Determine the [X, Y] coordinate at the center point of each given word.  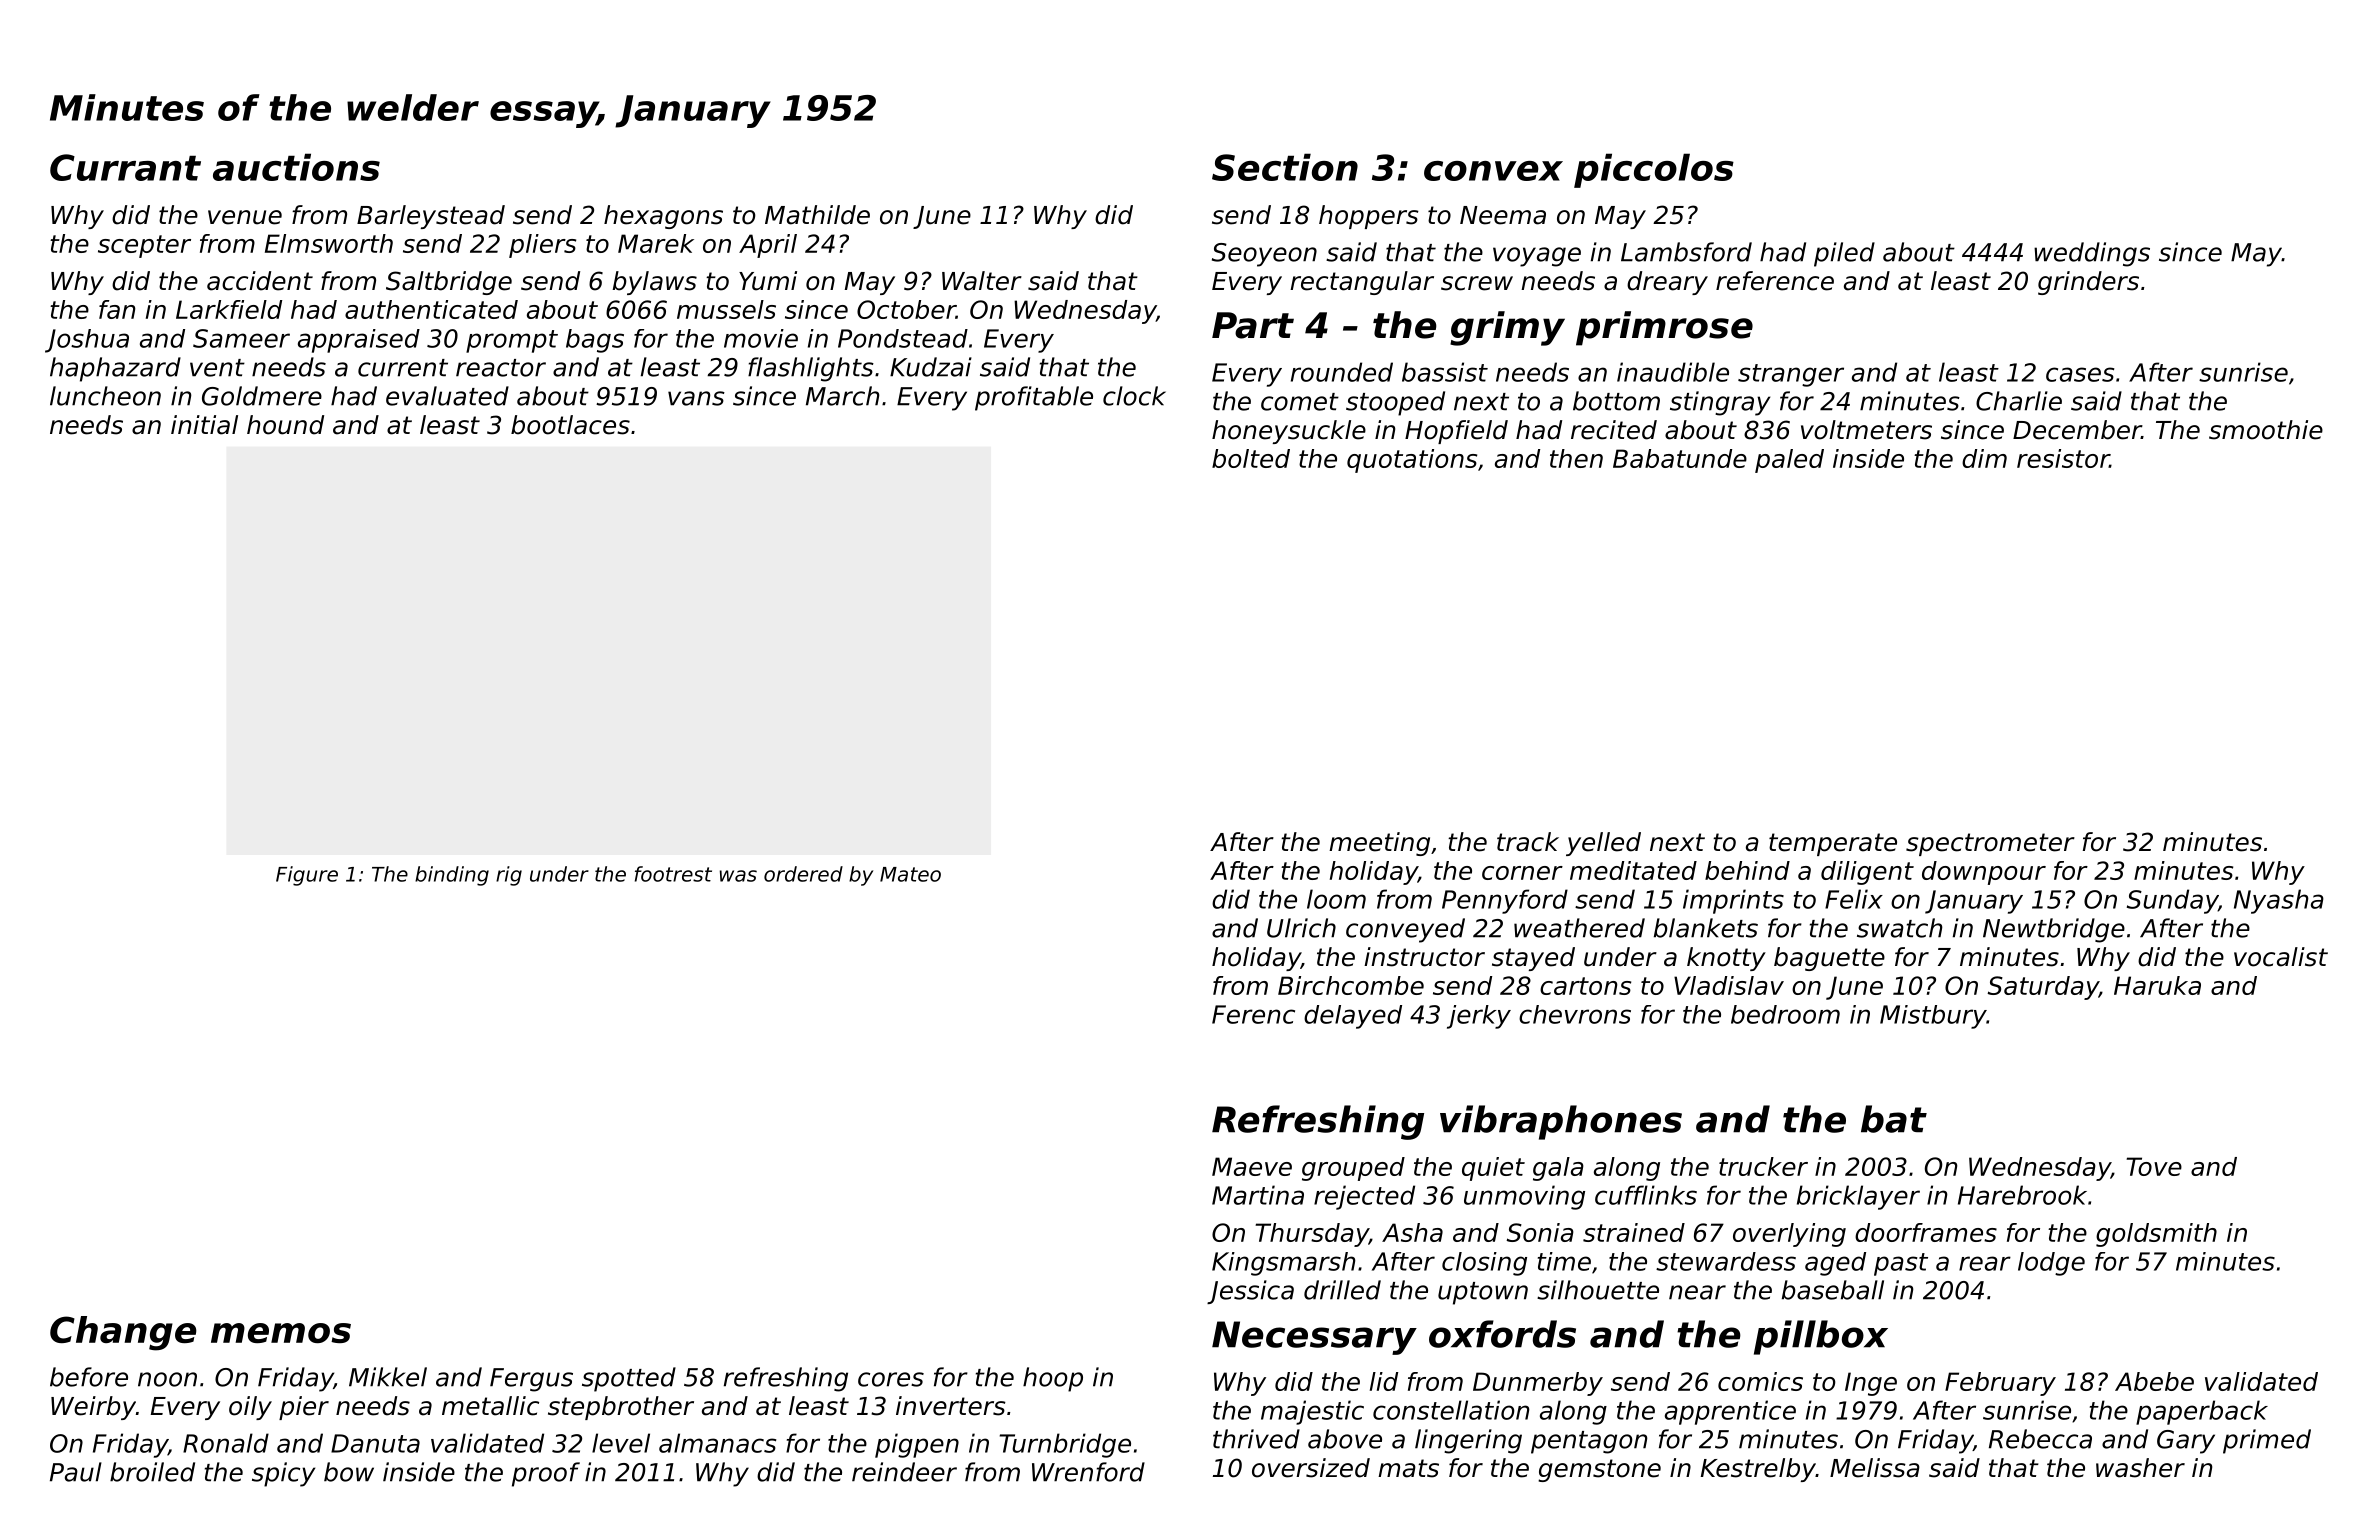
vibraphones [1561, 1122]
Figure [307, 876]
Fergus [531, 1380]
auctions [296, 167]
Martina [1258, 1195]
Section [1285, 167]
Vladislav [1729, 985]
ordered [803, 874]
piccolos [1654, 170]
